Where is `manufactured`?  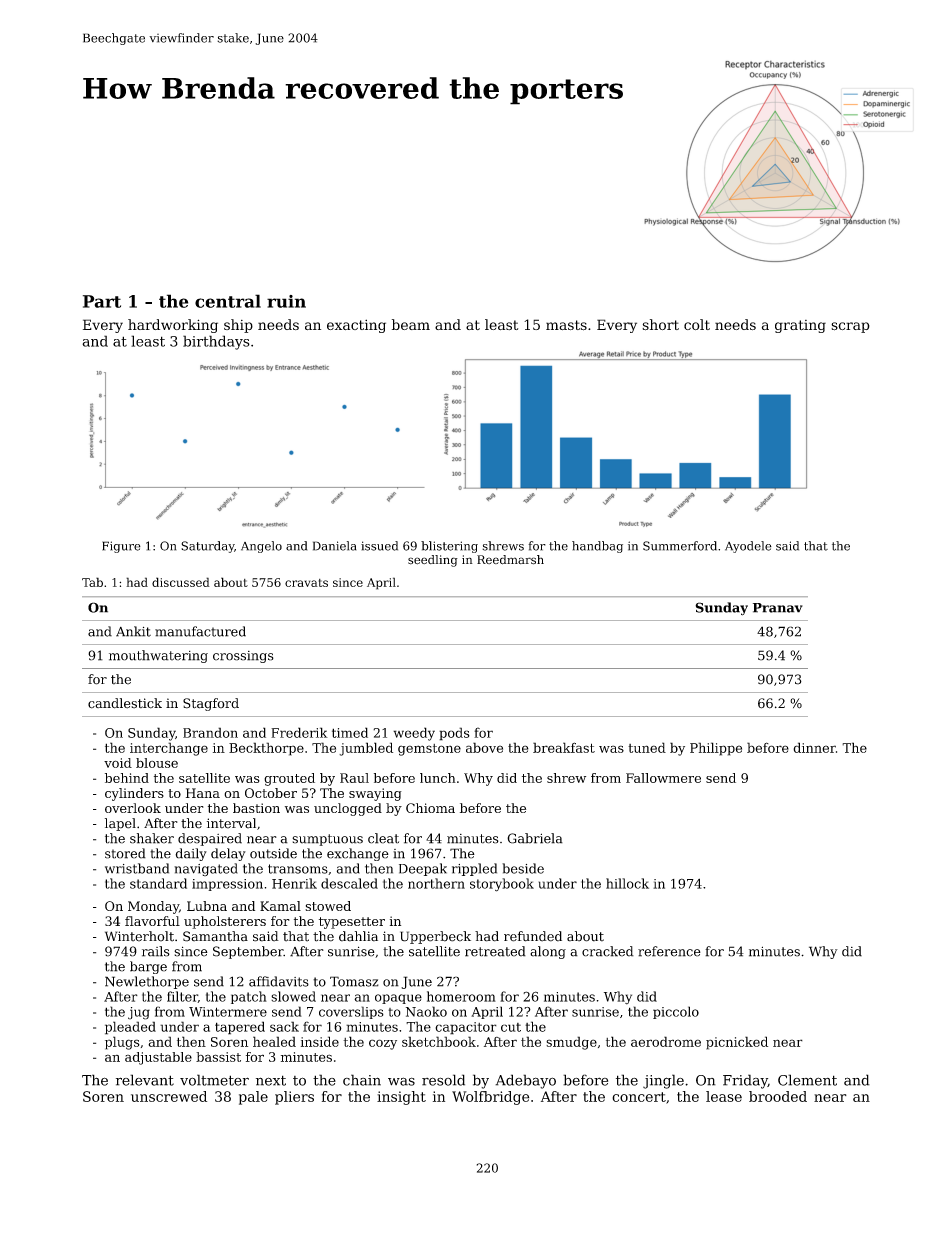
manufactured is located at coordinates (200, 631).
